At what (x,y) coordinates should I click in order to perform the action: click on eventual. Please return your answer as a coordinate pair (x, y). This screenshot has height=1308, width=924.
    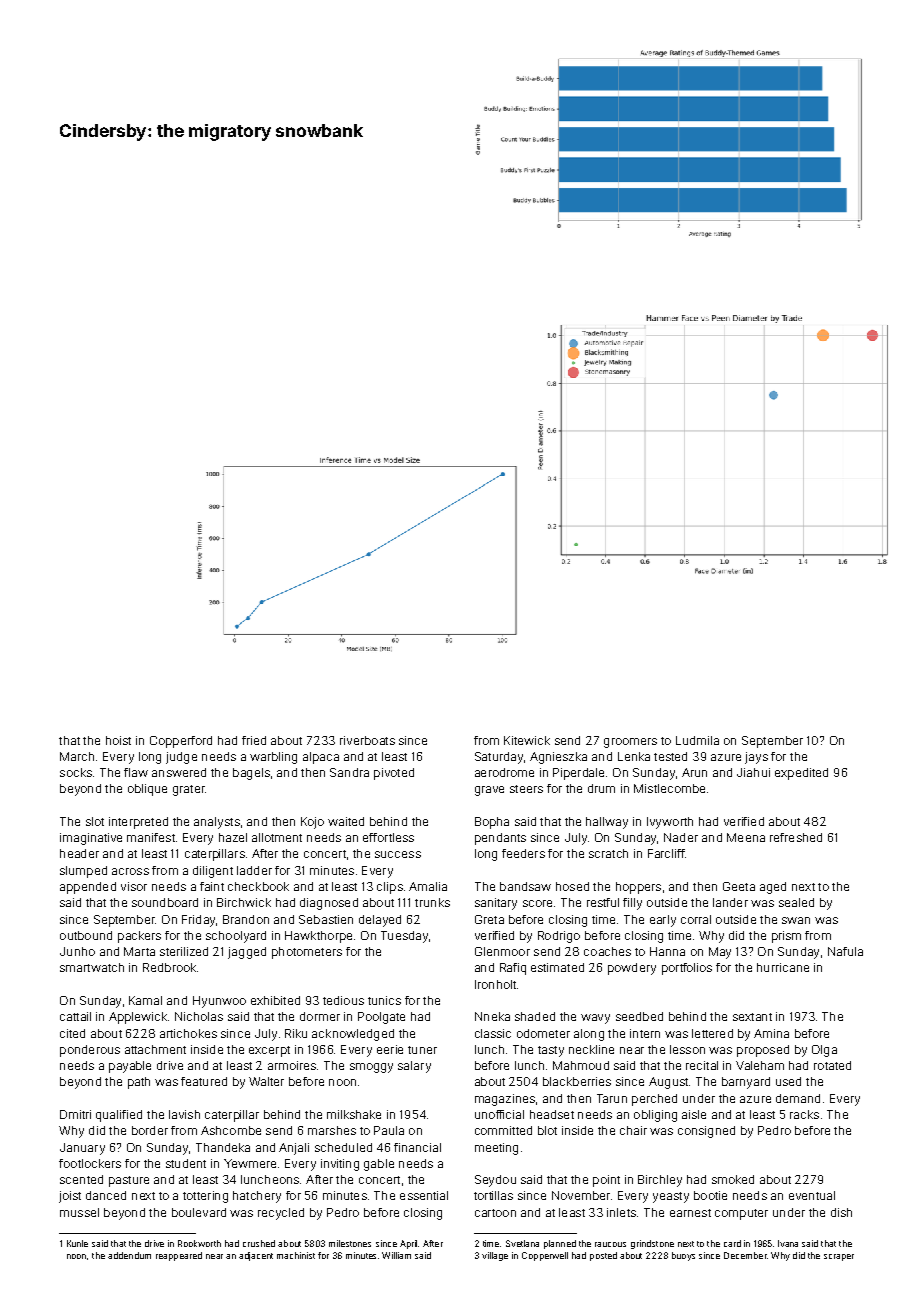
    Looking at the image, I should click on (812, 1195).
